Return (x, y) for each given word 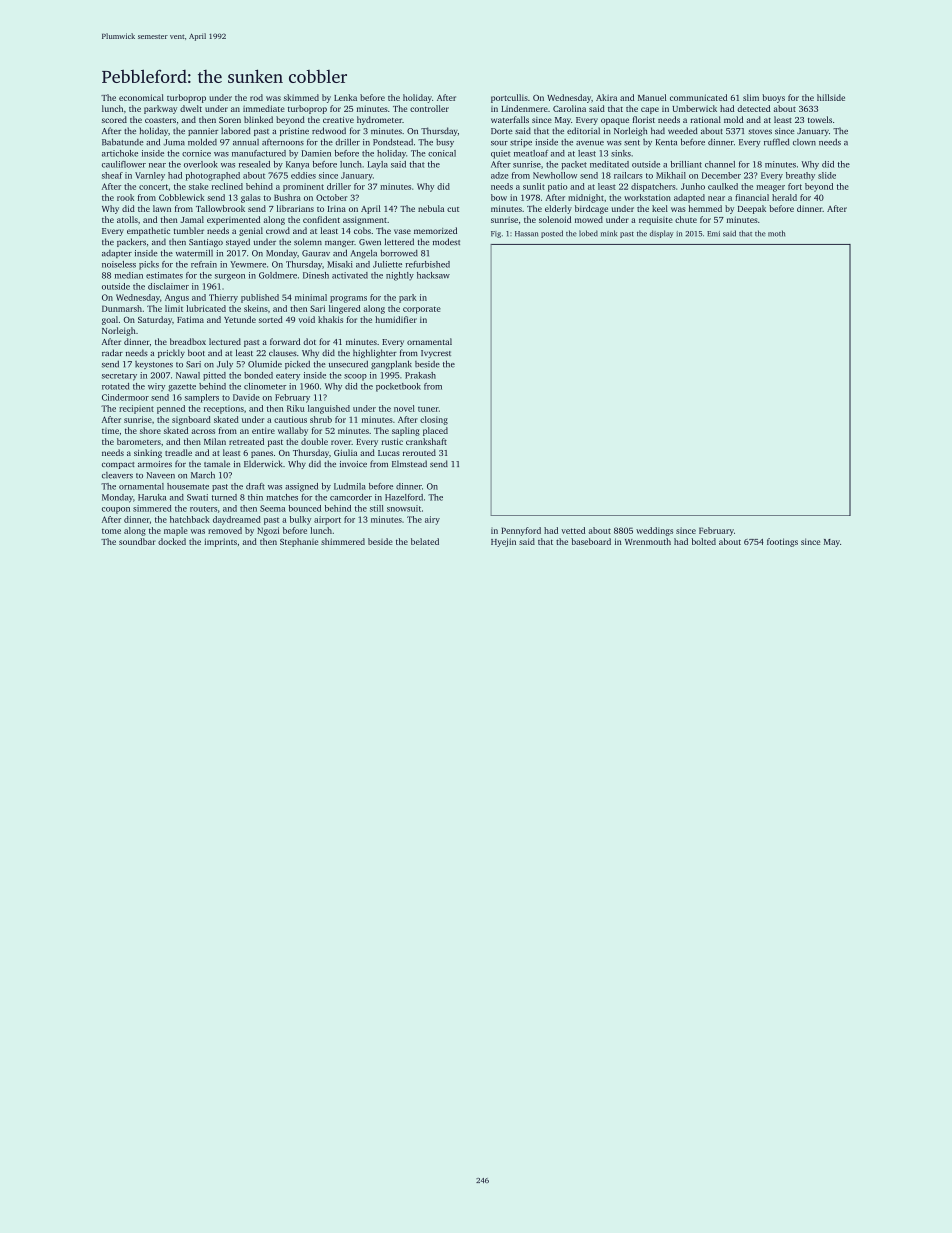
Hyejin (503, 542)
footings (782, 542)
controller (429, 108)
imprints (220, 542)
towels (820, 119)
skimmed (301, 97)
